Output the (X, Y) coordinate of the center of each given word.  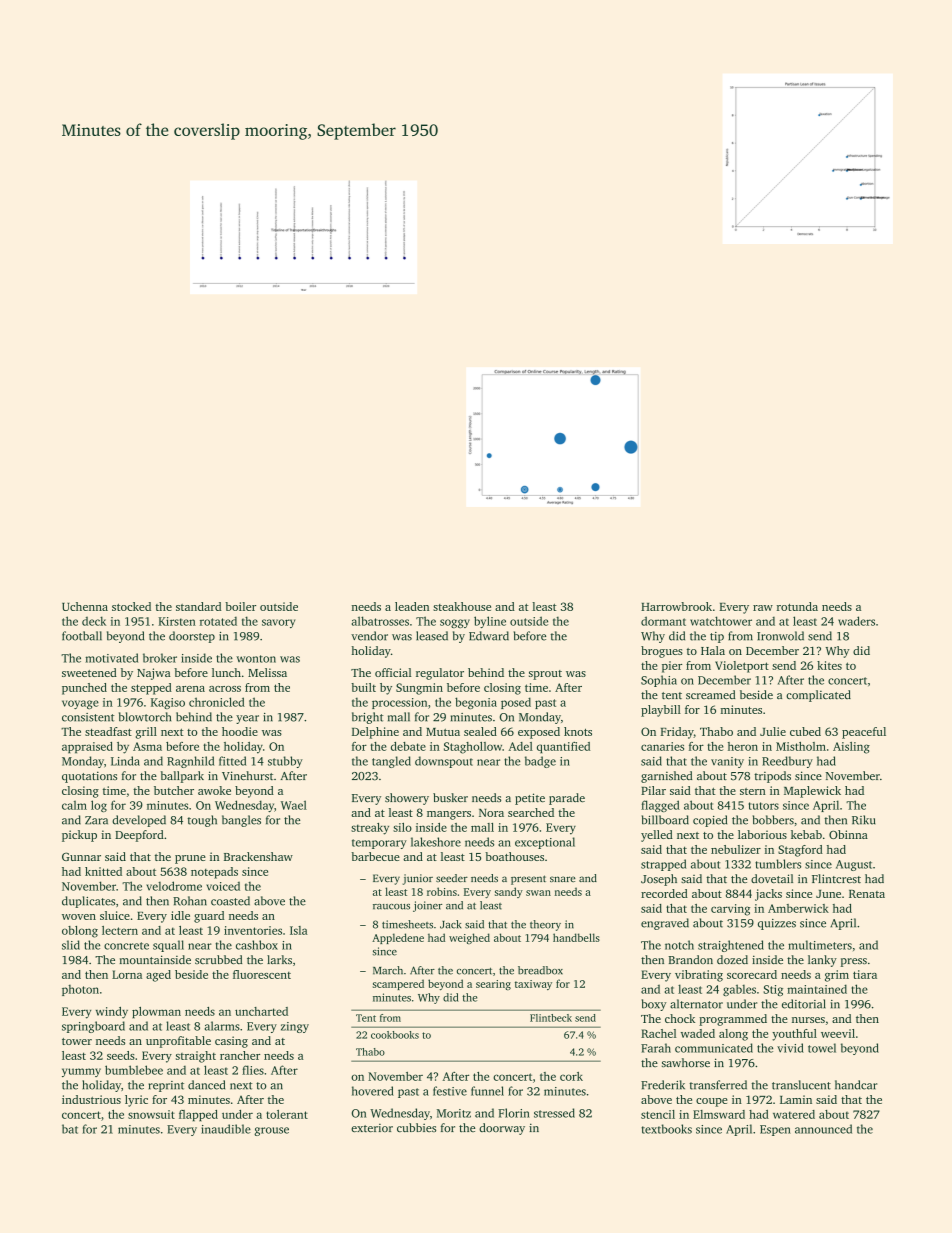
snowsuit (151, 1114)
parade (567, 799)
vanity (727, 762)
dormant (663, 621)
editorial (804, 1004)
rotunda (797, 606)
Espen (775, 1130)
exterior (372, 1128)
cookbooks (395, 1035)
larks (279, 959)
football (82, 636)
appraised (87, 748)
